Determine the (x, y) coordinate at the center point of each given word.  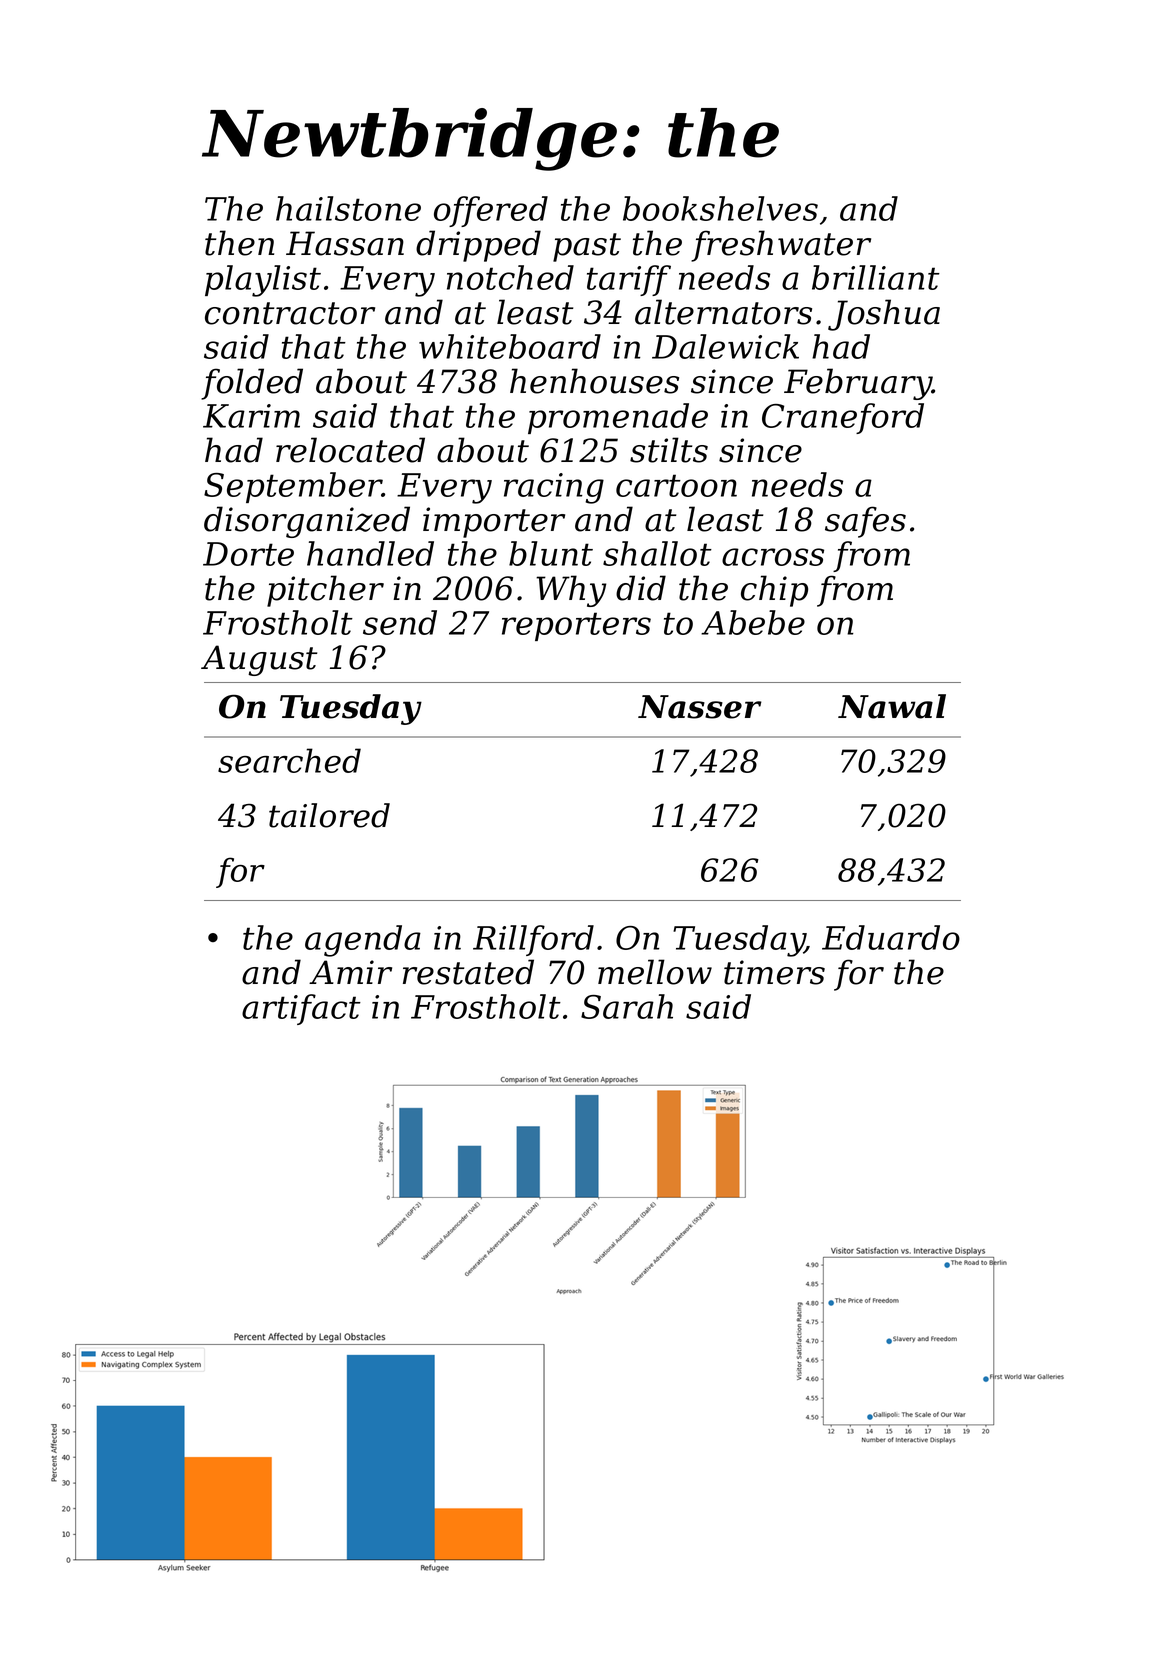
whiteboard (510, 346)
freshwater (781, 246)
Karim (251, 416)
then (239, 243)
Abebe (753, 622)
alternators (723, 312)
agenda (363, 941)
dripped (478, 246)
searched (289, 760)
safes (865, 522)
